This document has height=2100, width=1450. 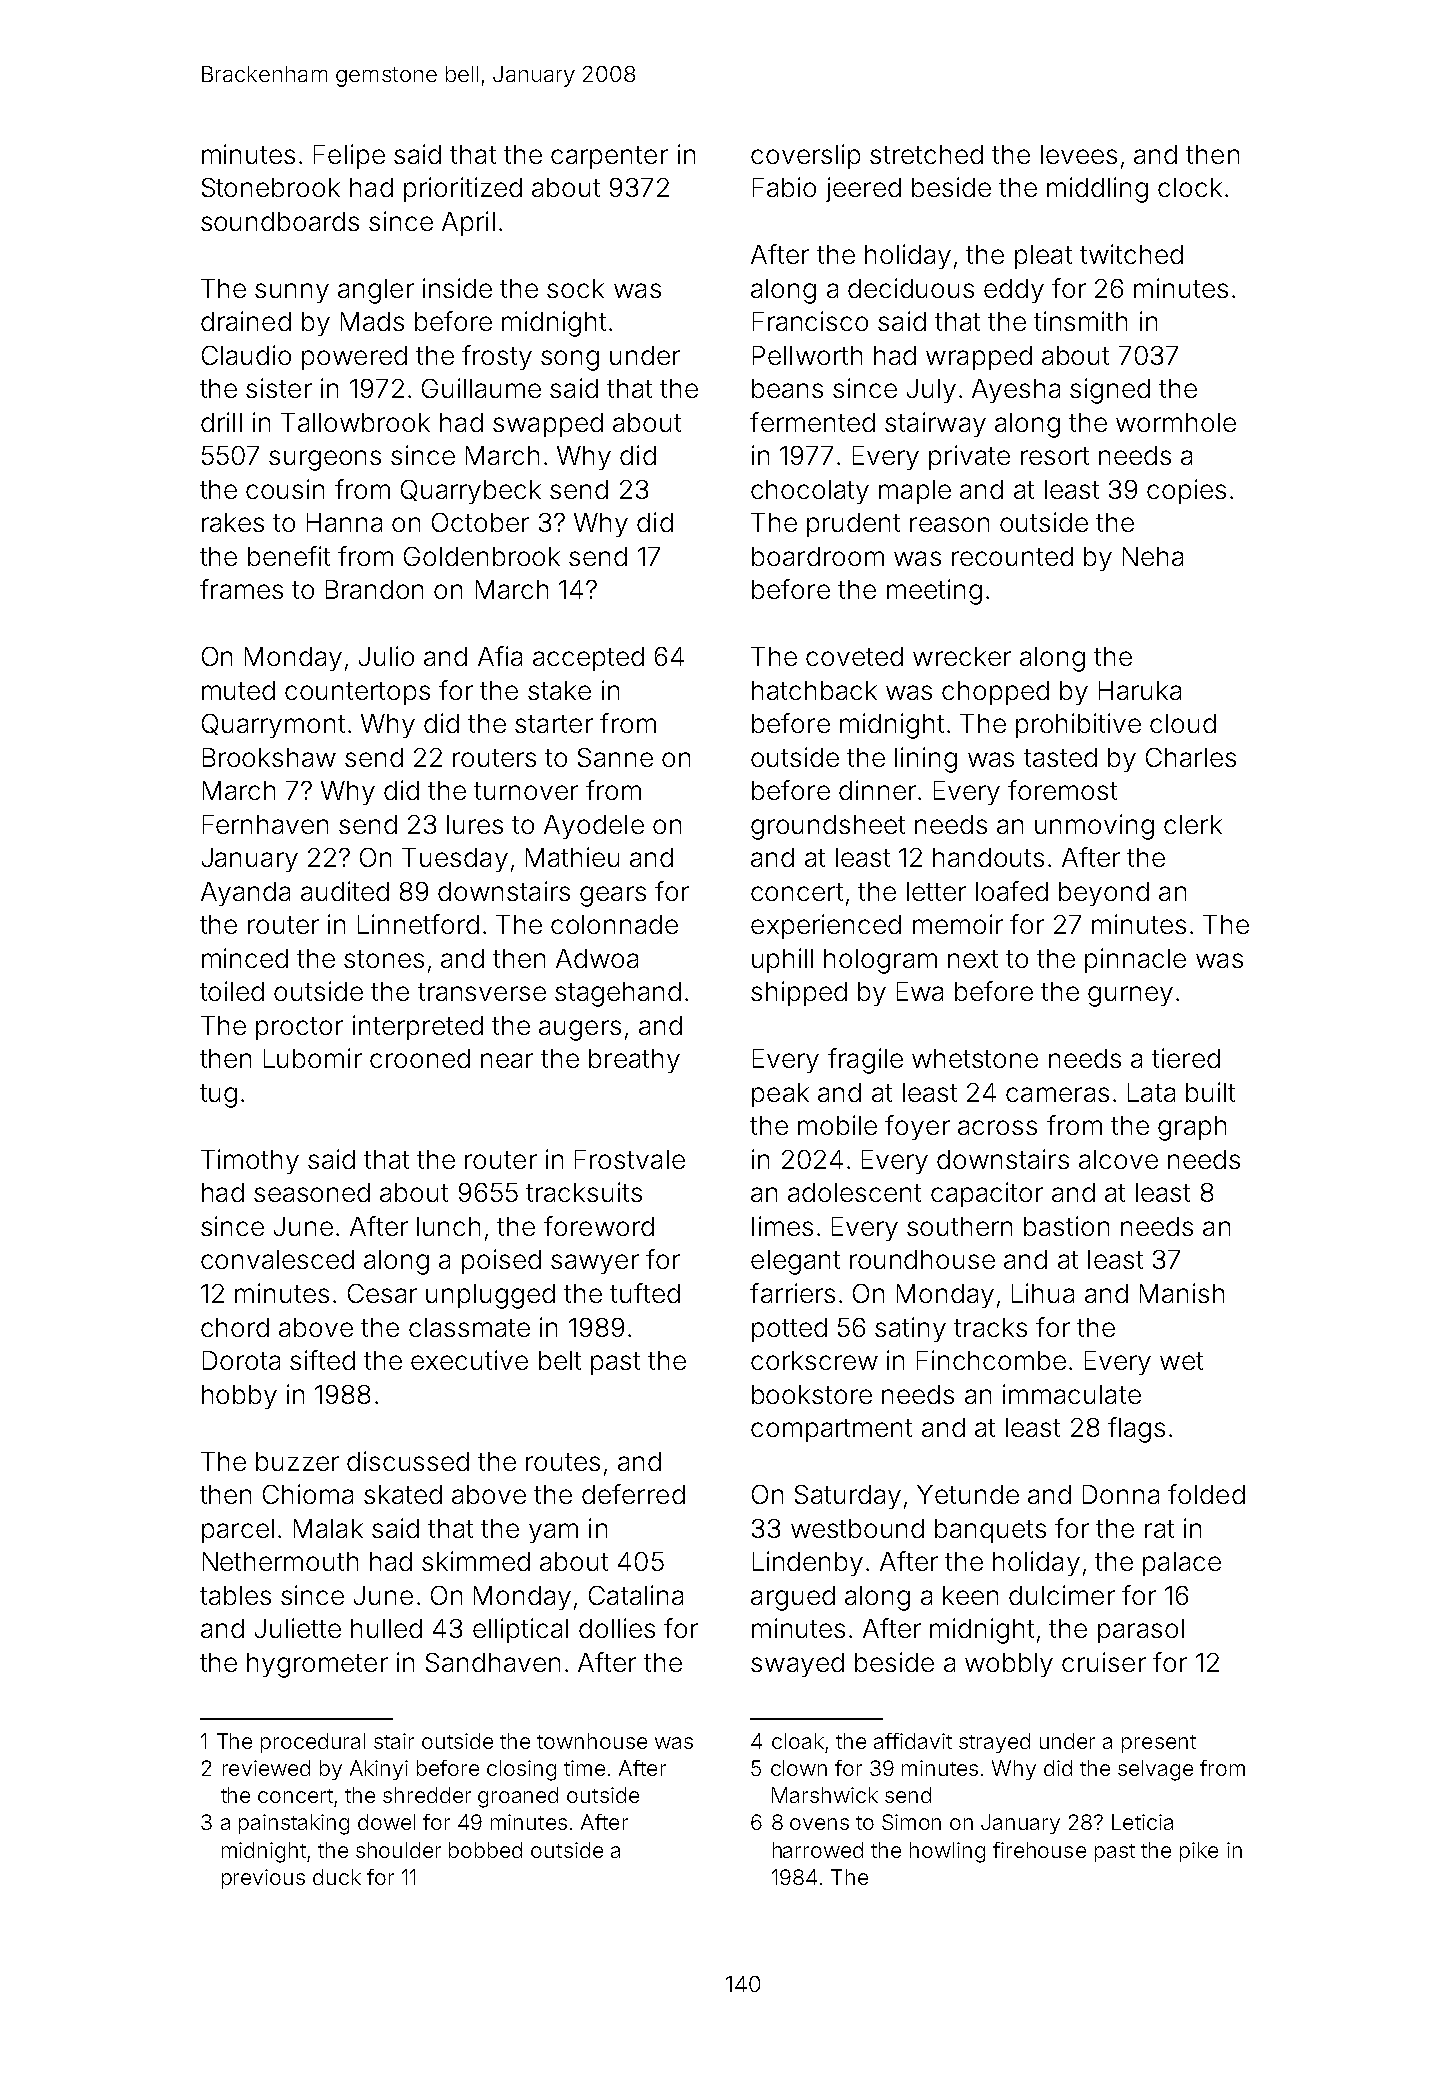 I want to click on strayed, so click(x=994, y=1743).
